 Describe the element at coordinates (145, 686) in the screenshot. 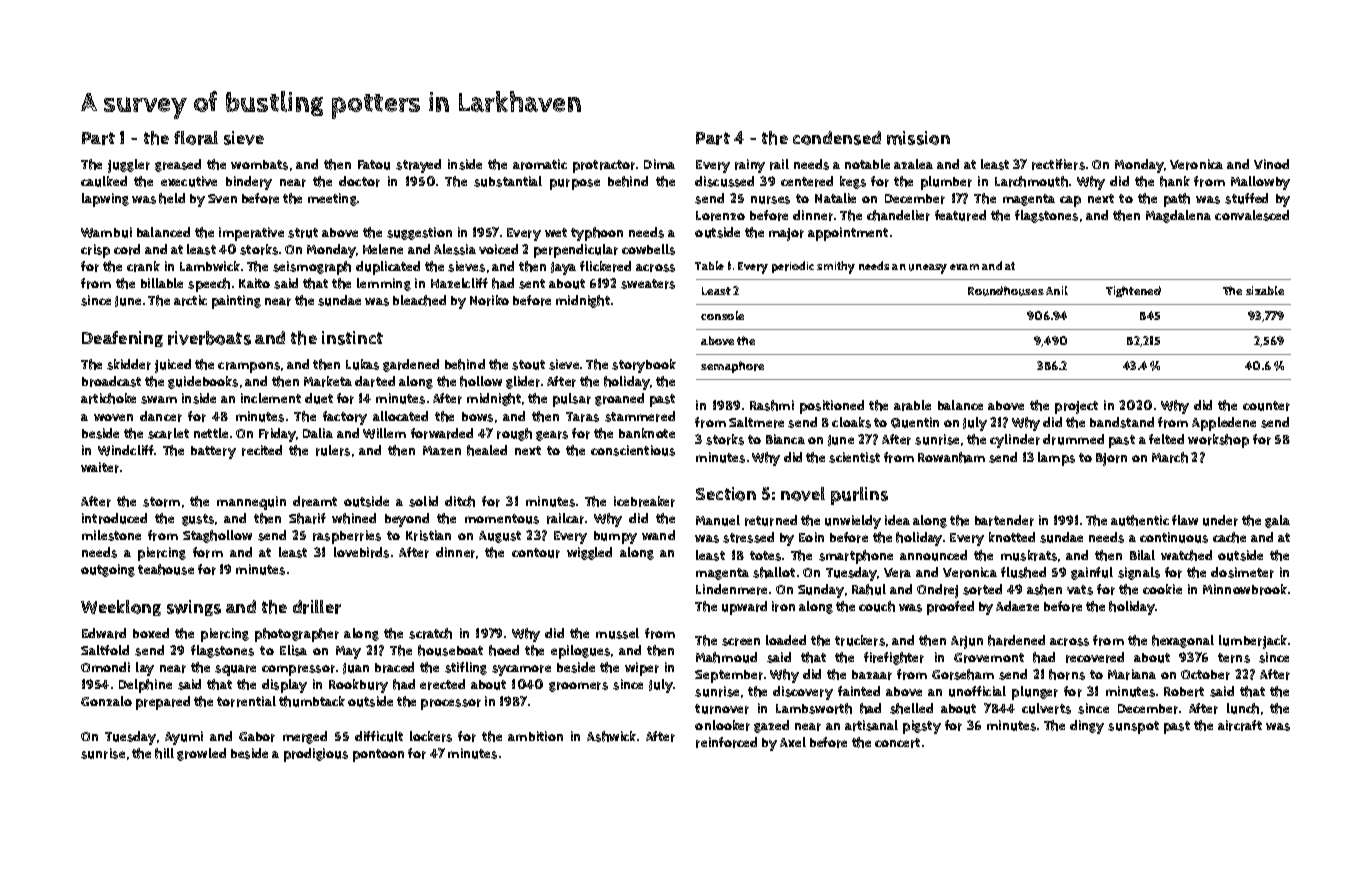

I see `Delphine` at that location.
